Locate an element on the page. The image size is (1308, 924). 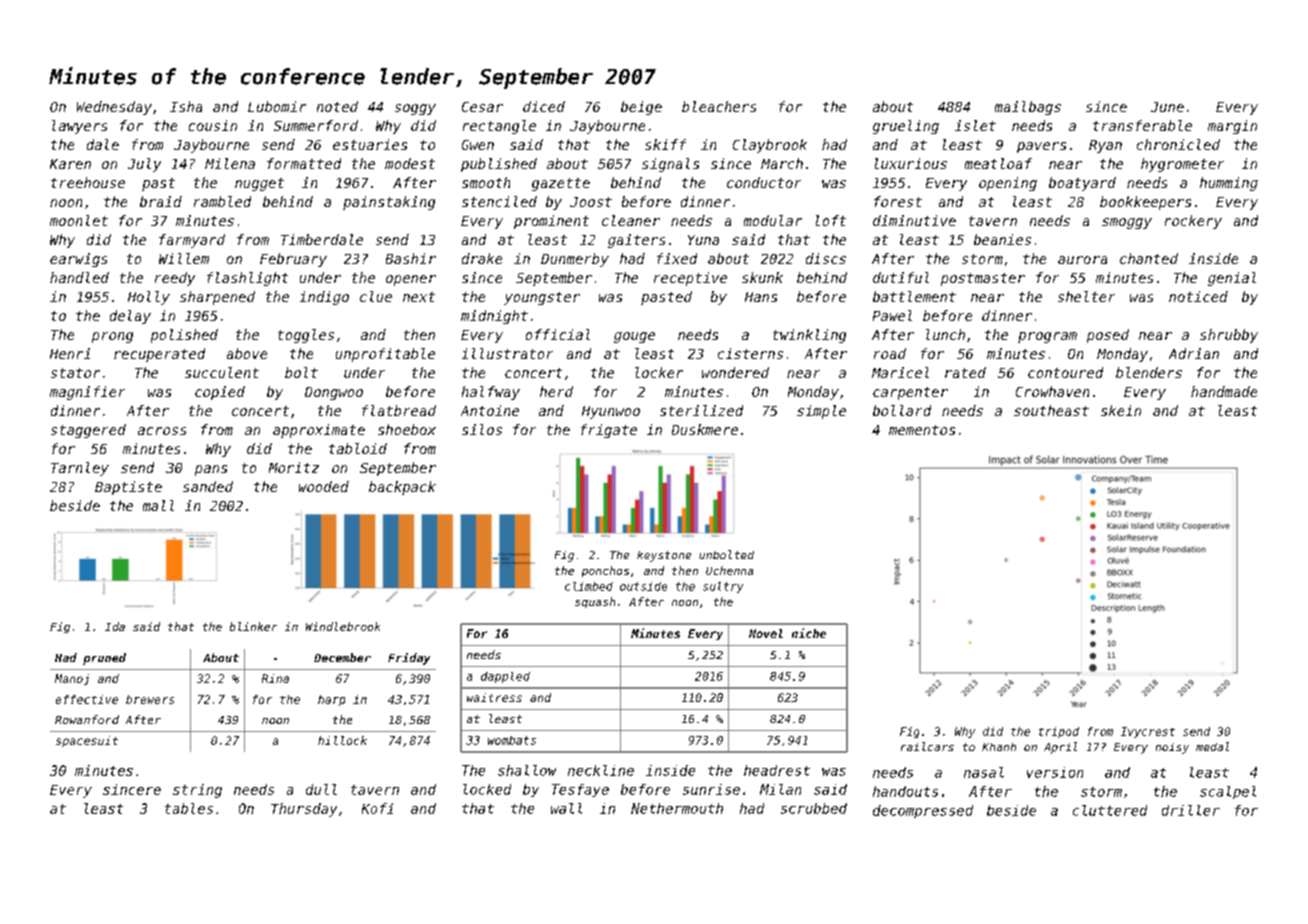
treehouse is located at coordinates (88, 182).
